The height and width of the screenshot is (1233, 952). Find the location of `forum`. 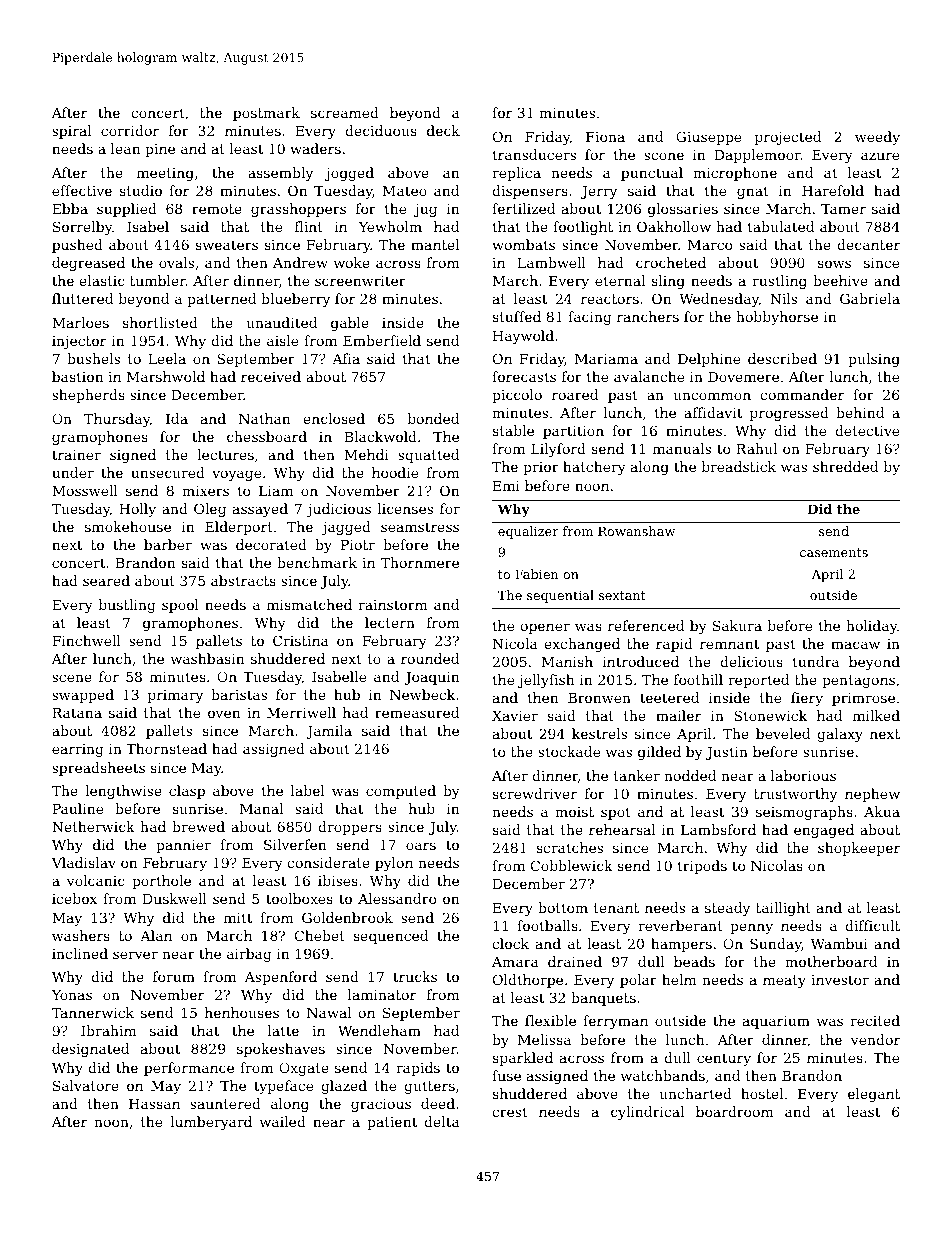

forum is located at coordinates (174, 976).
